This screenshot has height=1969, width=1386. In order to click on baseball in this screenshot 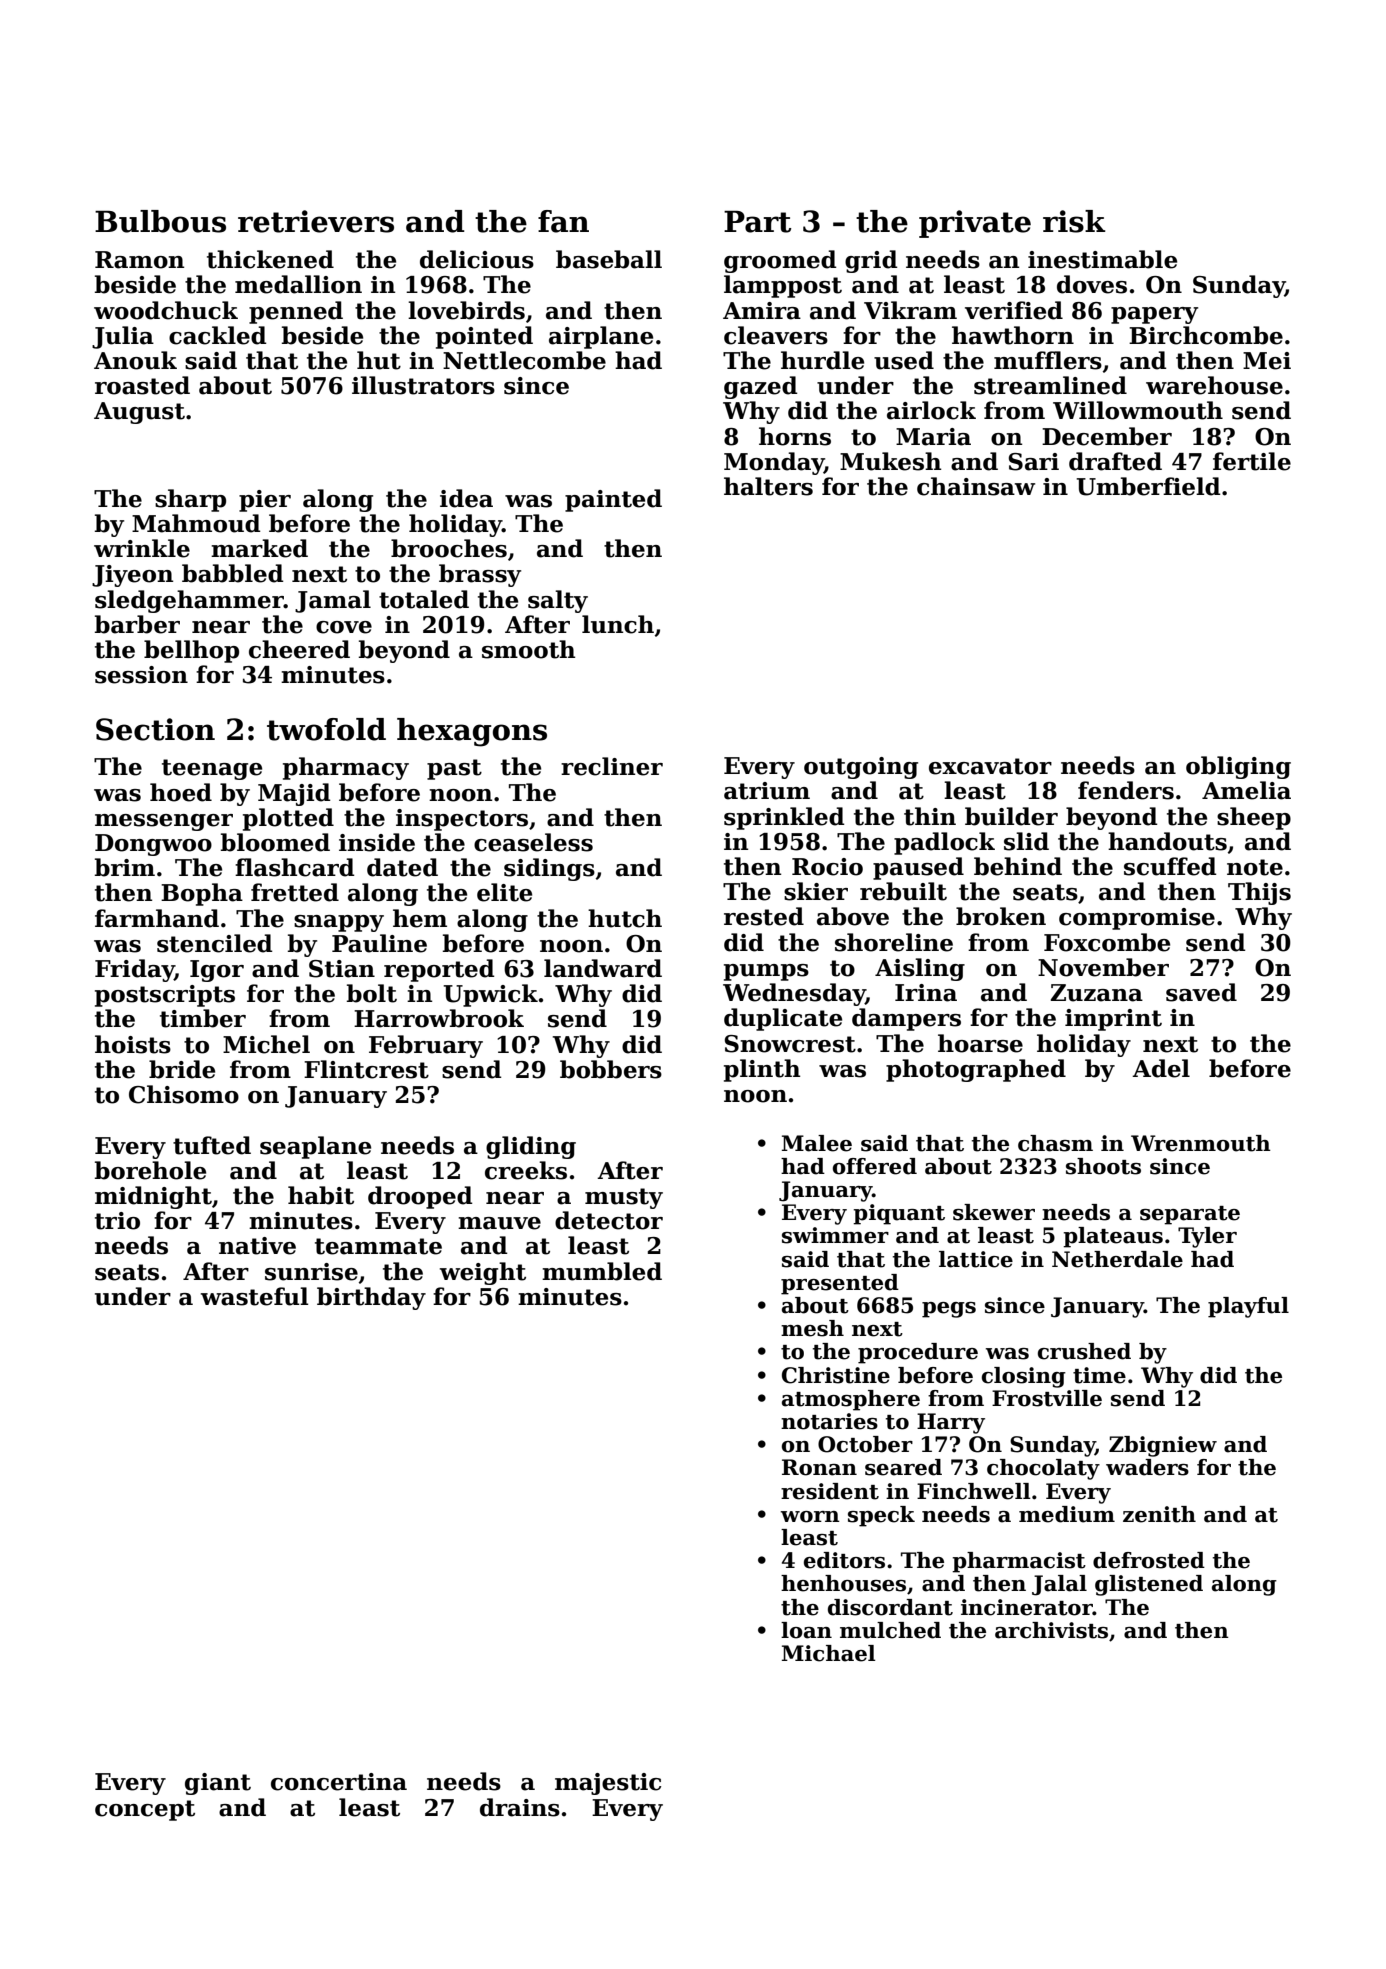, I will do `click(609, 259)`.
